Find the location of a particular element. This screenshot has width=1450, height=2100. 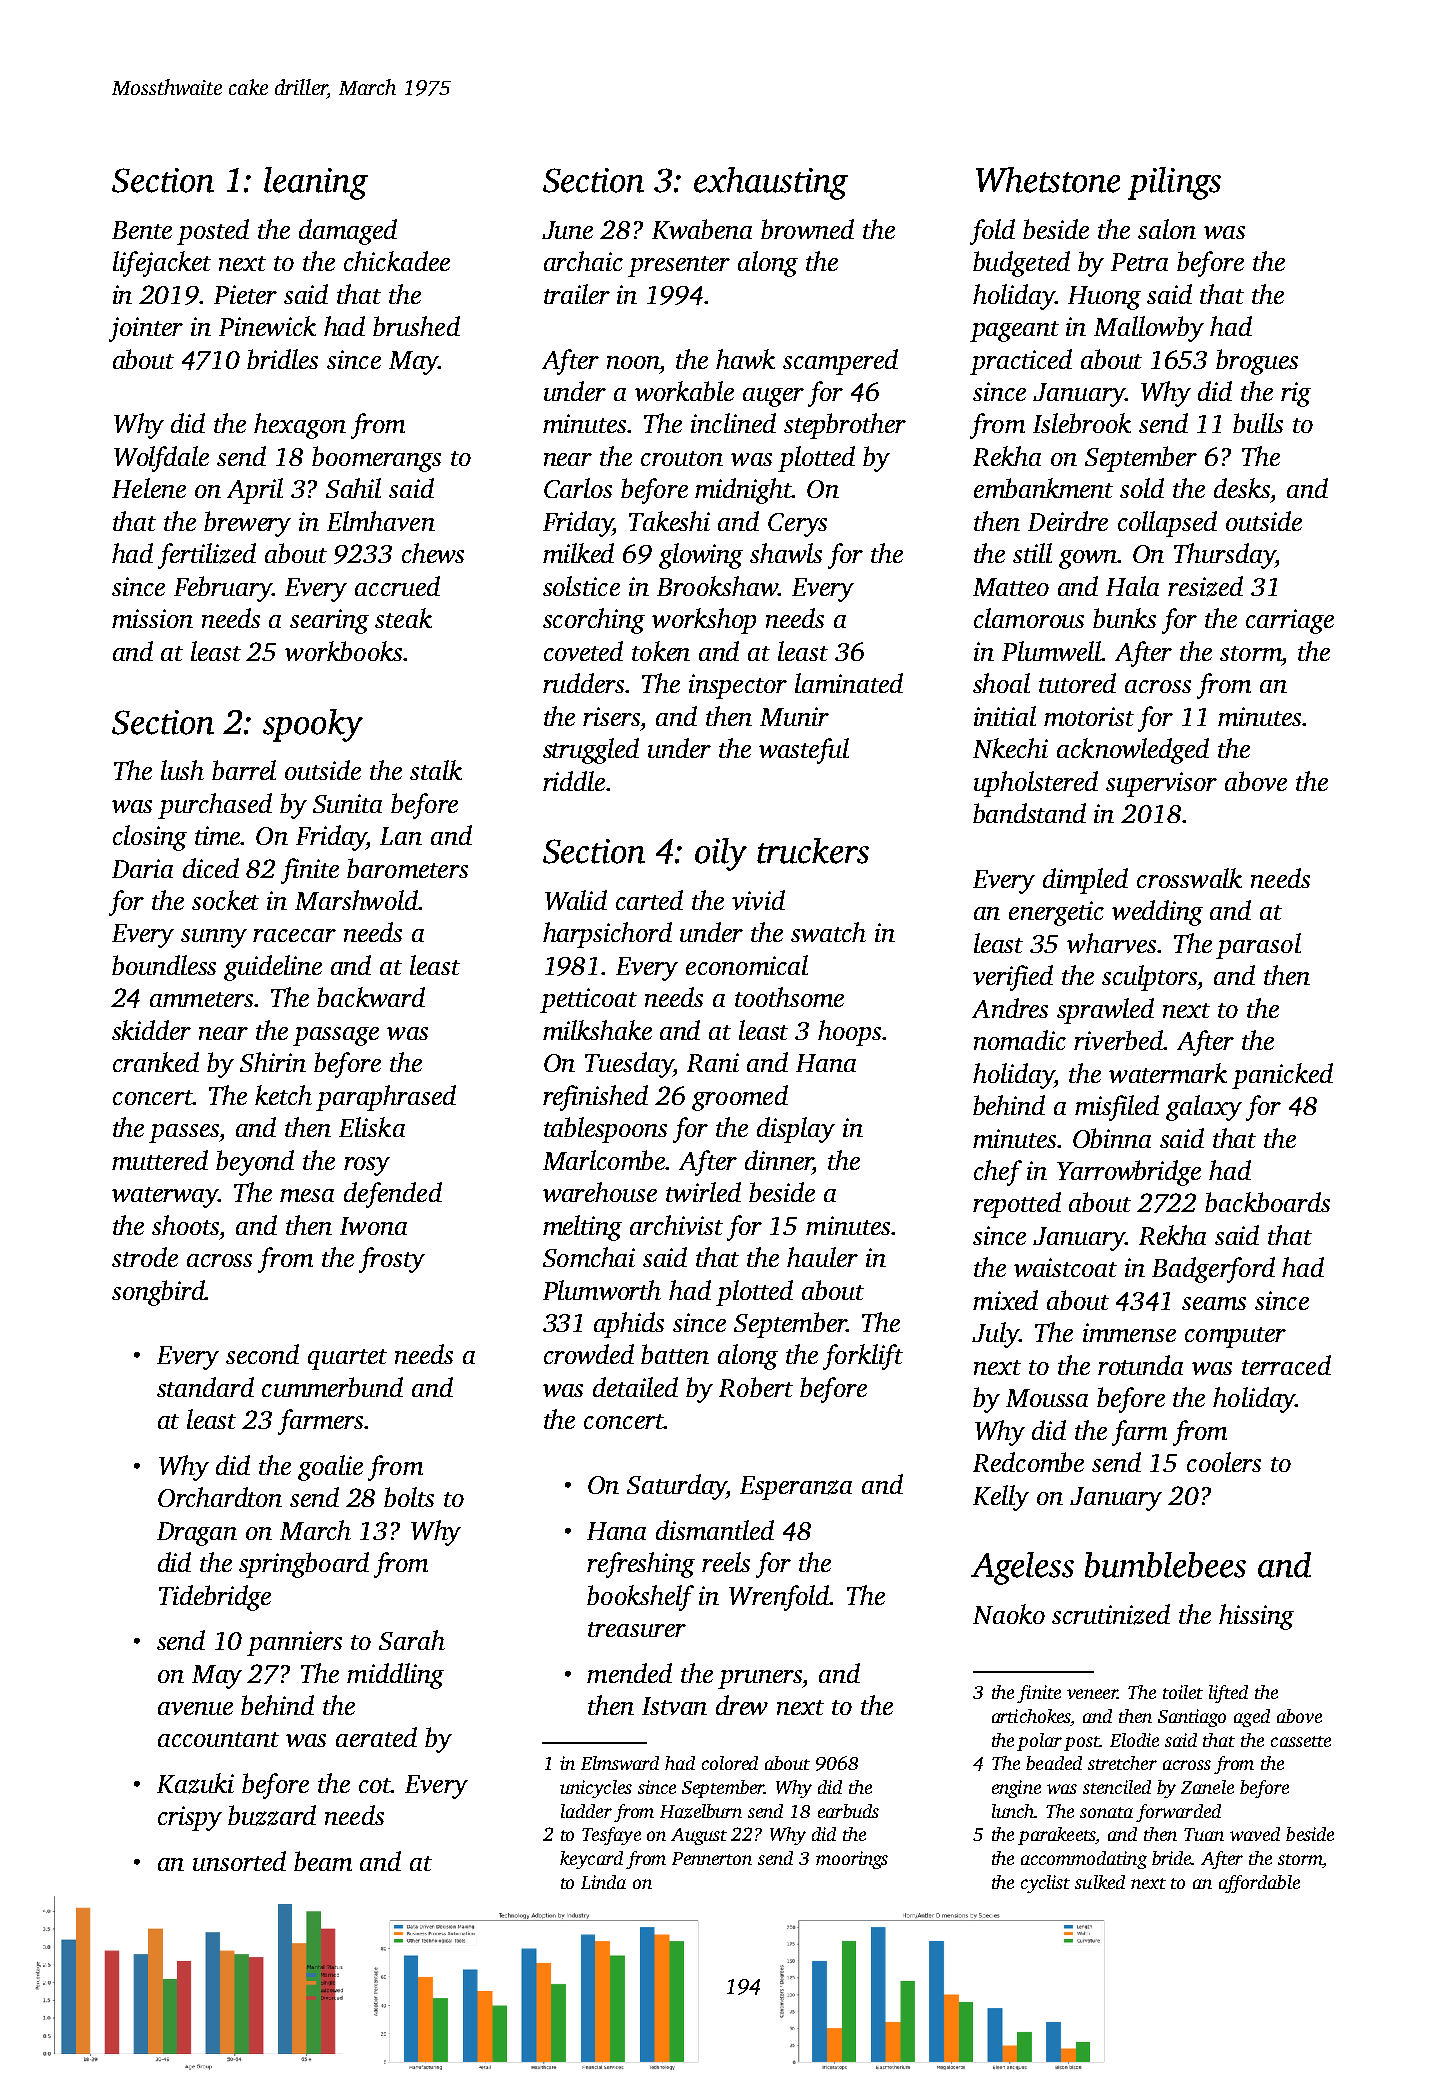

panicked is located at coordinates (1282, 1076).
